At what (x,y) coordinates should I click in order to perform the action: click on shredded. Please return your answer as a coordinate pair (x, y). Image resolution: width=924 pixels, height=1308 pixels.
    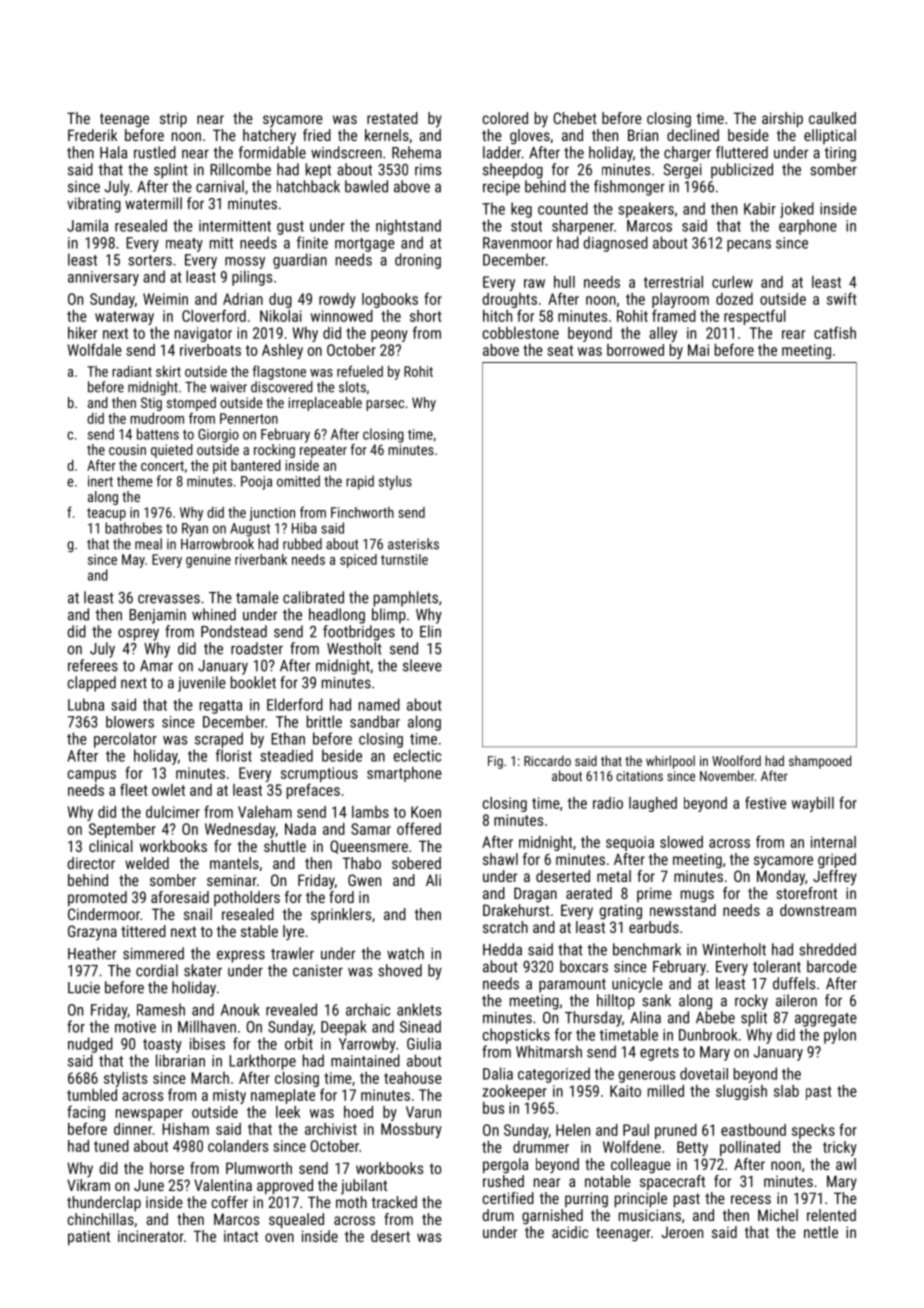
    Looking at the image, I should click on (827, 949).
